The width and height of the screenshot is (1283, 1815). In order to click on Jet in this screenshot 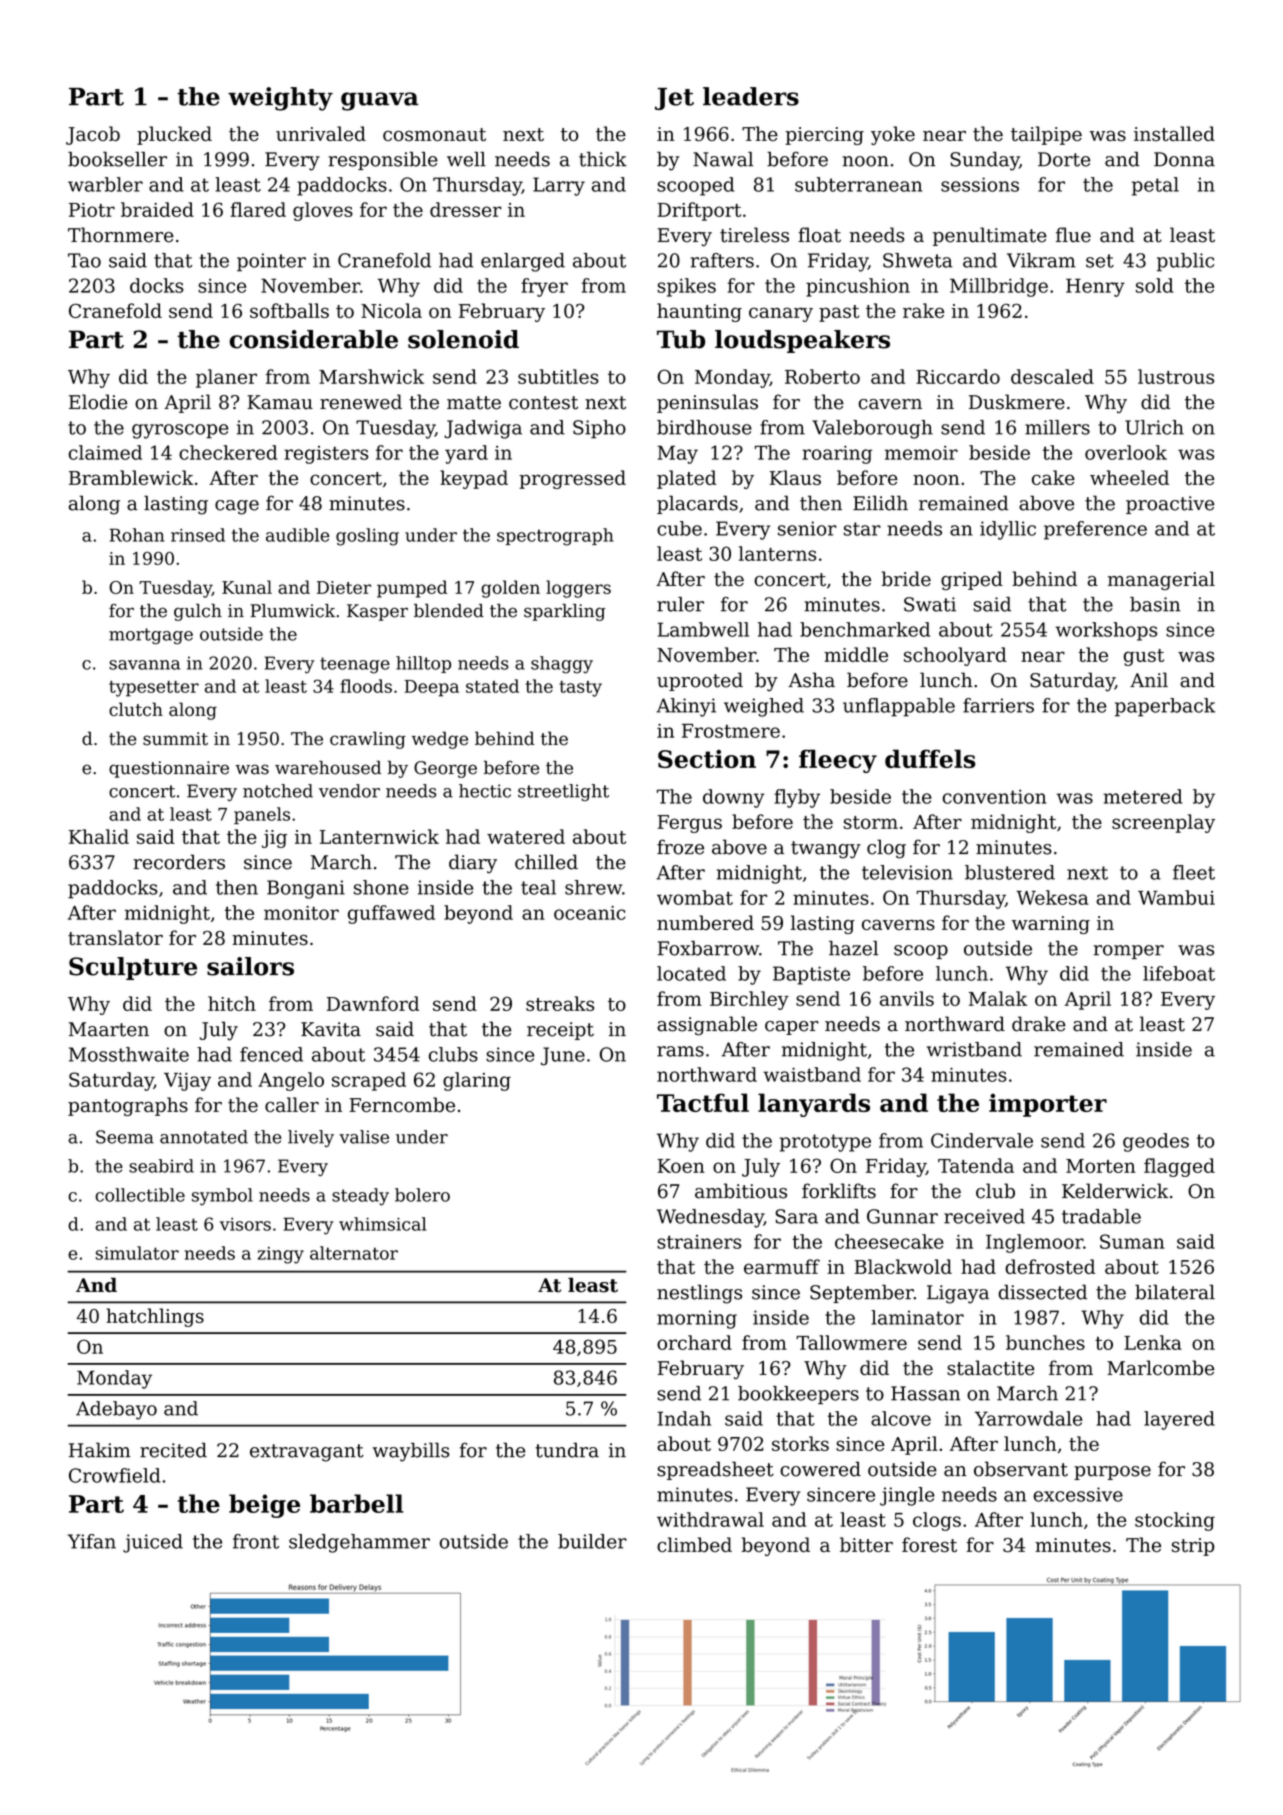, I will do `click(674, 99)`.
